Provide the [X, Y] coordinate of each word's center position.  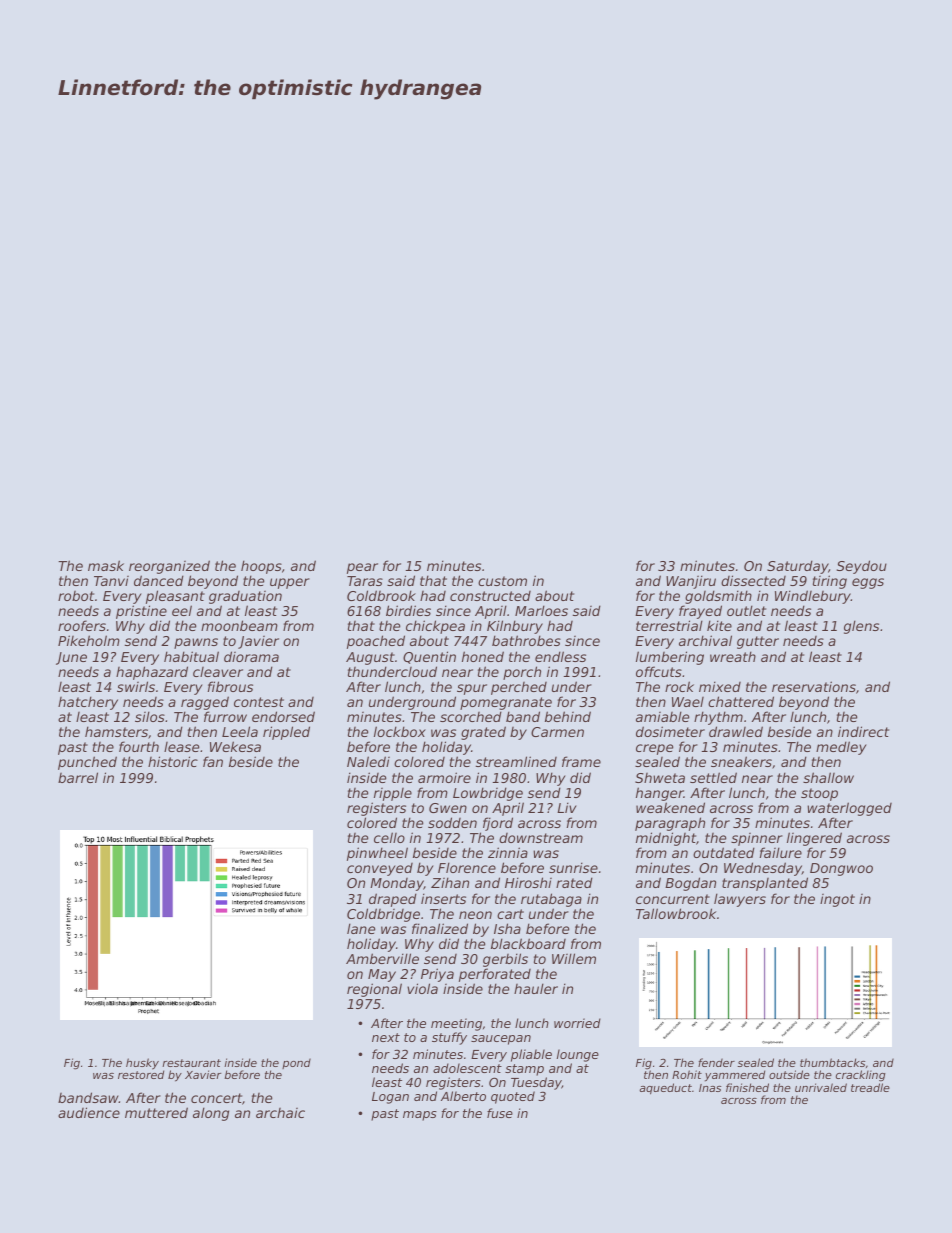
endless [560, 656]
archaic [280, 1113]
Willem [574, 958]
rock [679, 686]
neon [475, 915]
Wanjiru [691, 582]
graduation [245, 597]
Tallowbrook [676, 913]
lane [361, 928]
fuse [500, 1113]
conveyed [380, 869]
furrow [225, 716]
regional [374, 990]
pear [362, 568]
